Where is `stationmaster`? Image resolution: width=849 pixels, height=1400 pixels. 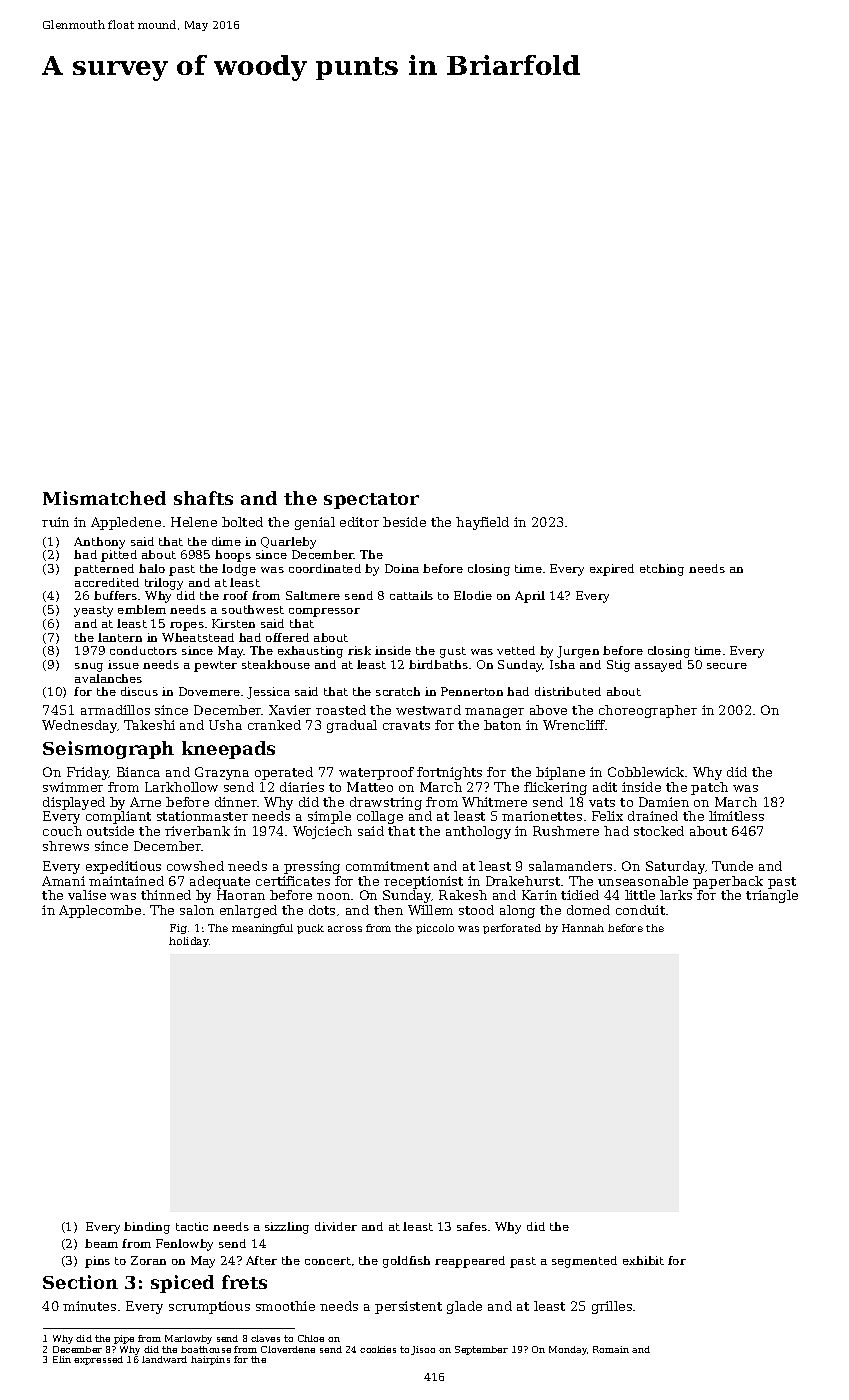
stationmaster is located at coordinates (202, 816).
